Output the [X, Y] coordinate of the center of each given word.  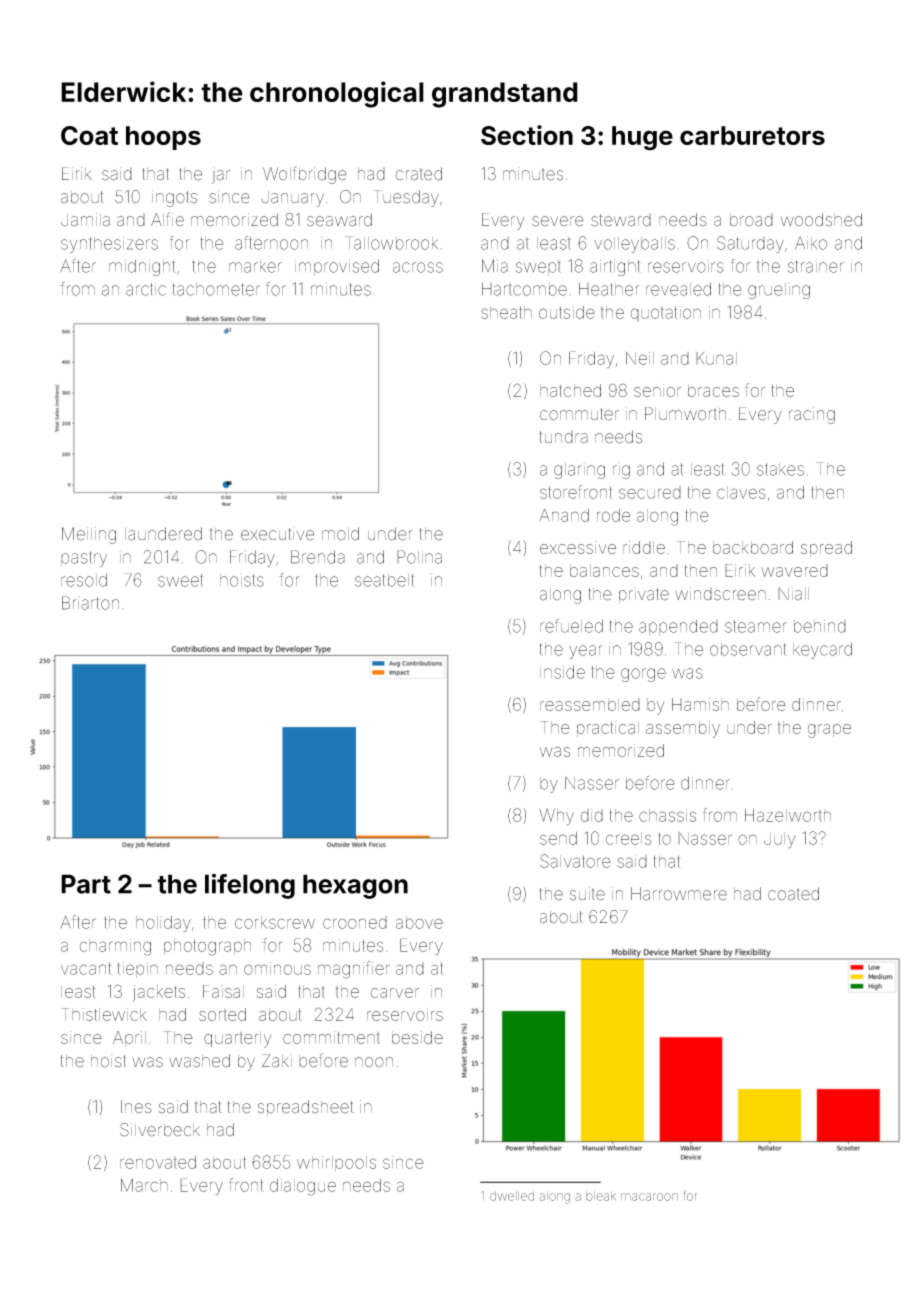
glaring [579, 471]
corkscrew [275, 922]
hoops [163, 138]
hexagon [355, 886]
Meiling [89, 535]
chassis [667, 815]
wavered [794, 570]
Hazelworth [788, 815]
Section [527, 135]
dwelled [512, 1196]
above [419, 922]
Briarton [90, 603]
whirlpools [336, 1164]
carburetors [752, 135]
